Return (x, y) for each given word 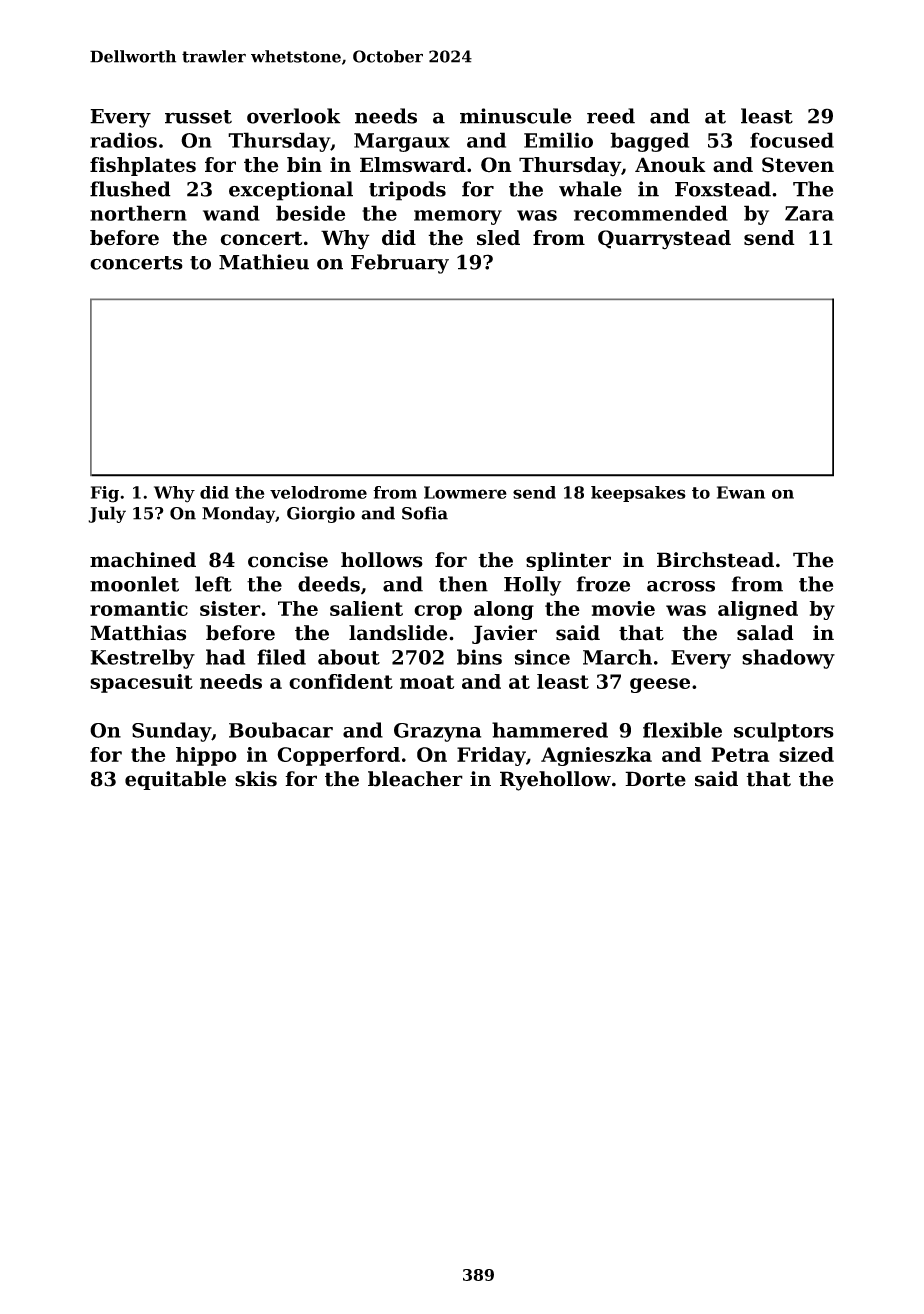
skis (256, 779)
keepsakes (638, 494)
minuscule (516, 116)
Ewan (741, 492)
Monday (238, 514)
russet (198, 117)
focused (792, 140)
